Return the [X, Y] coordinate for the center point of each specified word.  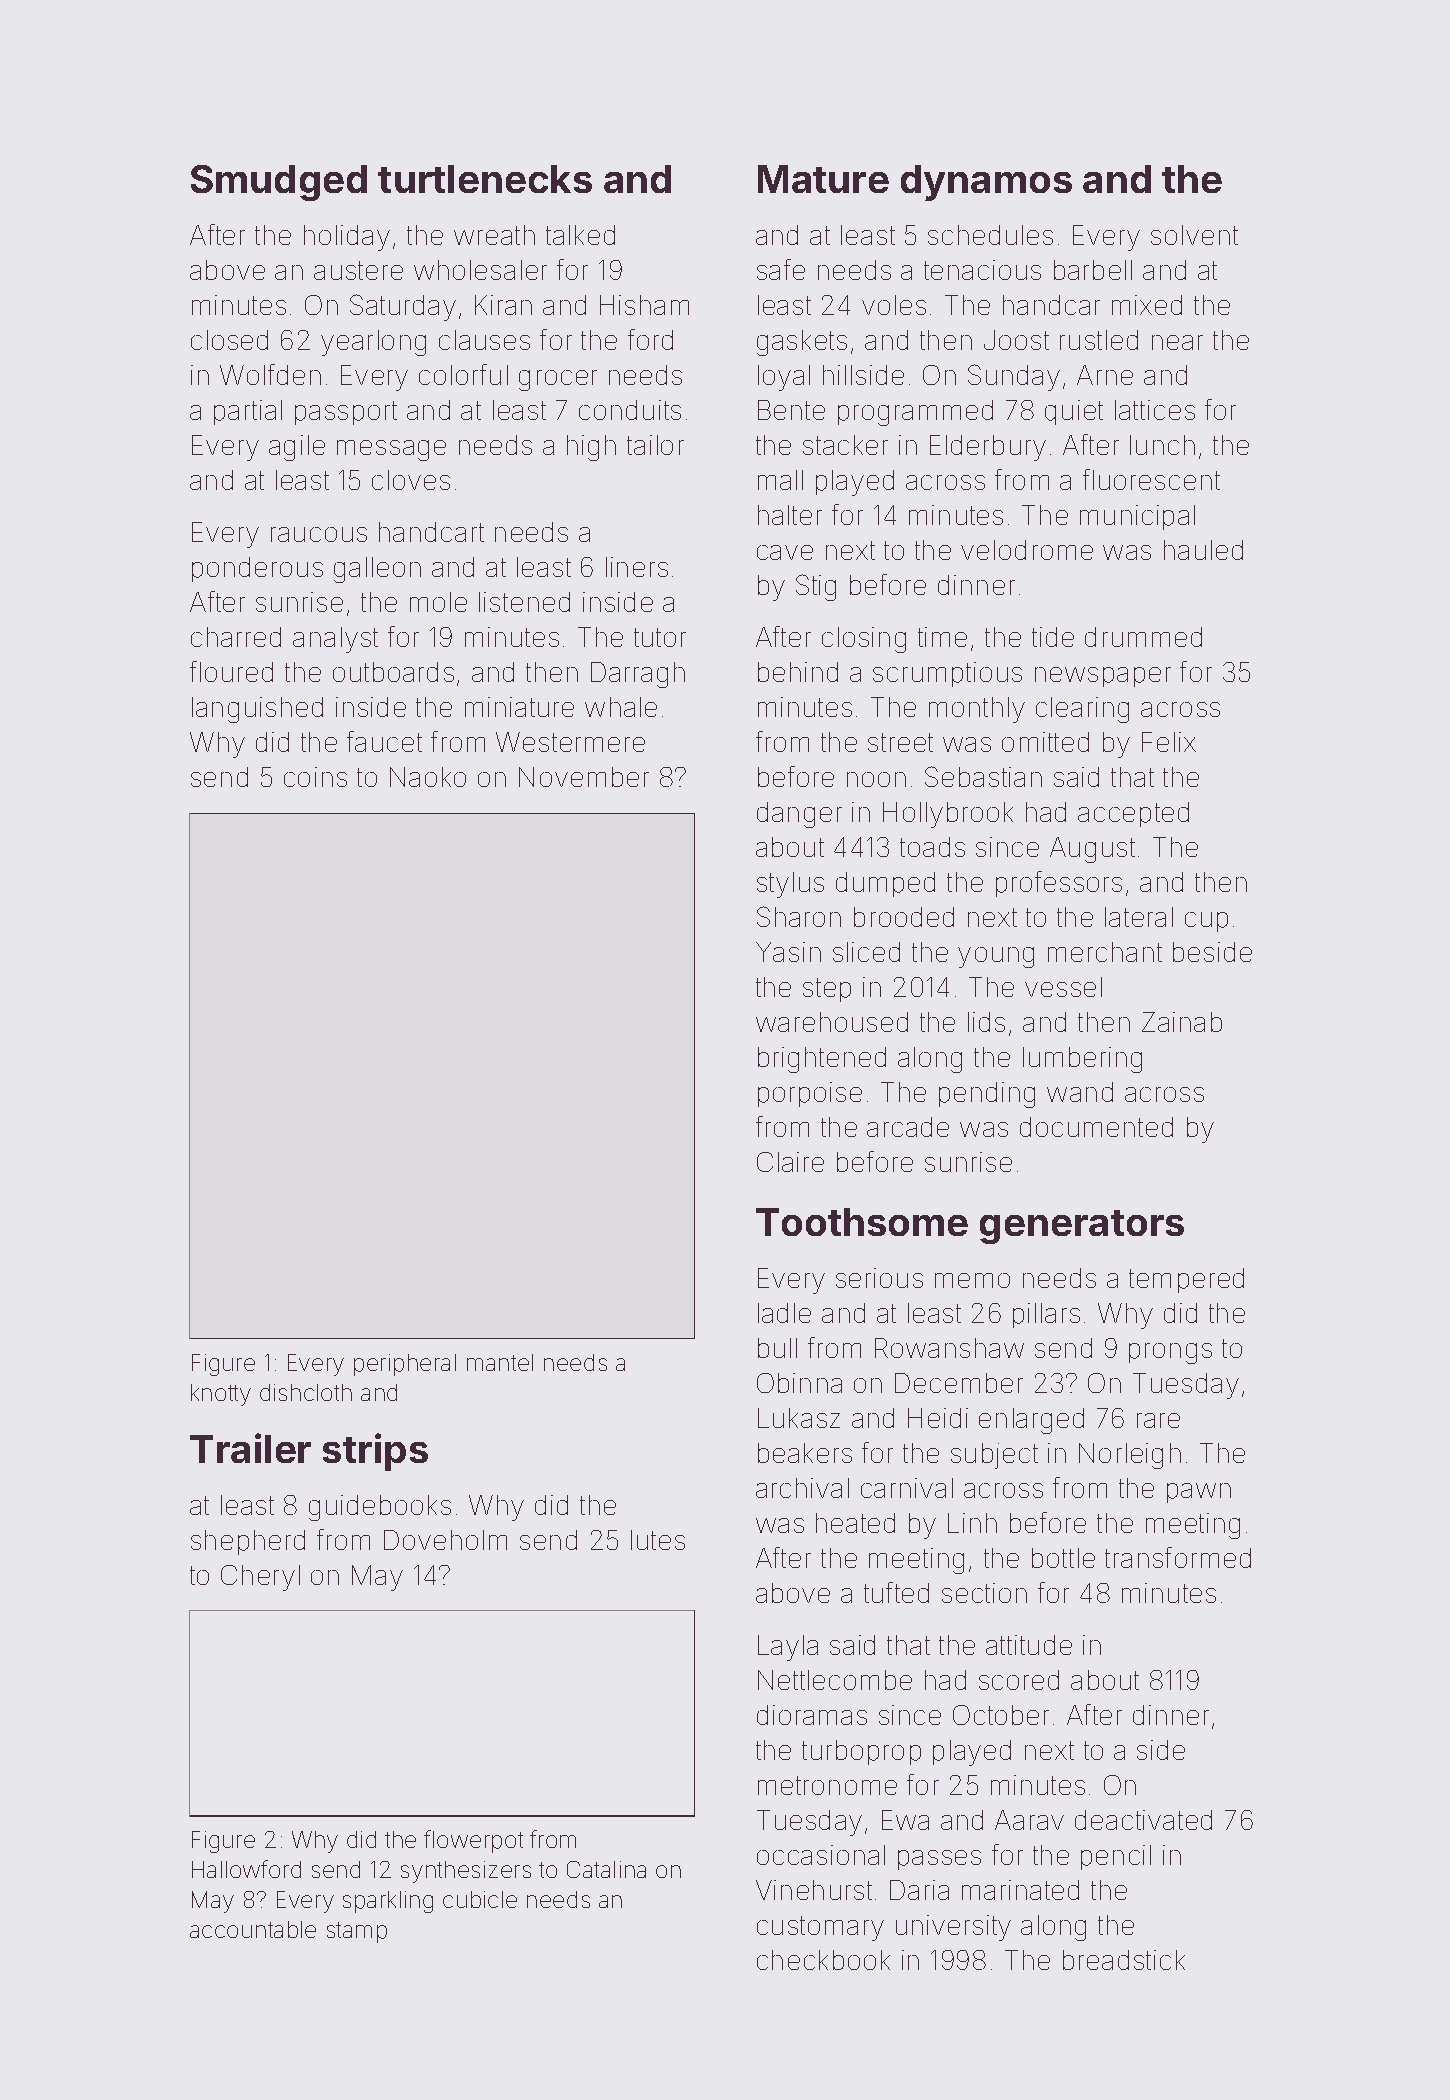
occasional [821, 1855]
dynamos [986, 183]
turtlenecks [485, 179]
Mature [823, 179]
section [984, 1593]
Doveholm [445, 1540]
